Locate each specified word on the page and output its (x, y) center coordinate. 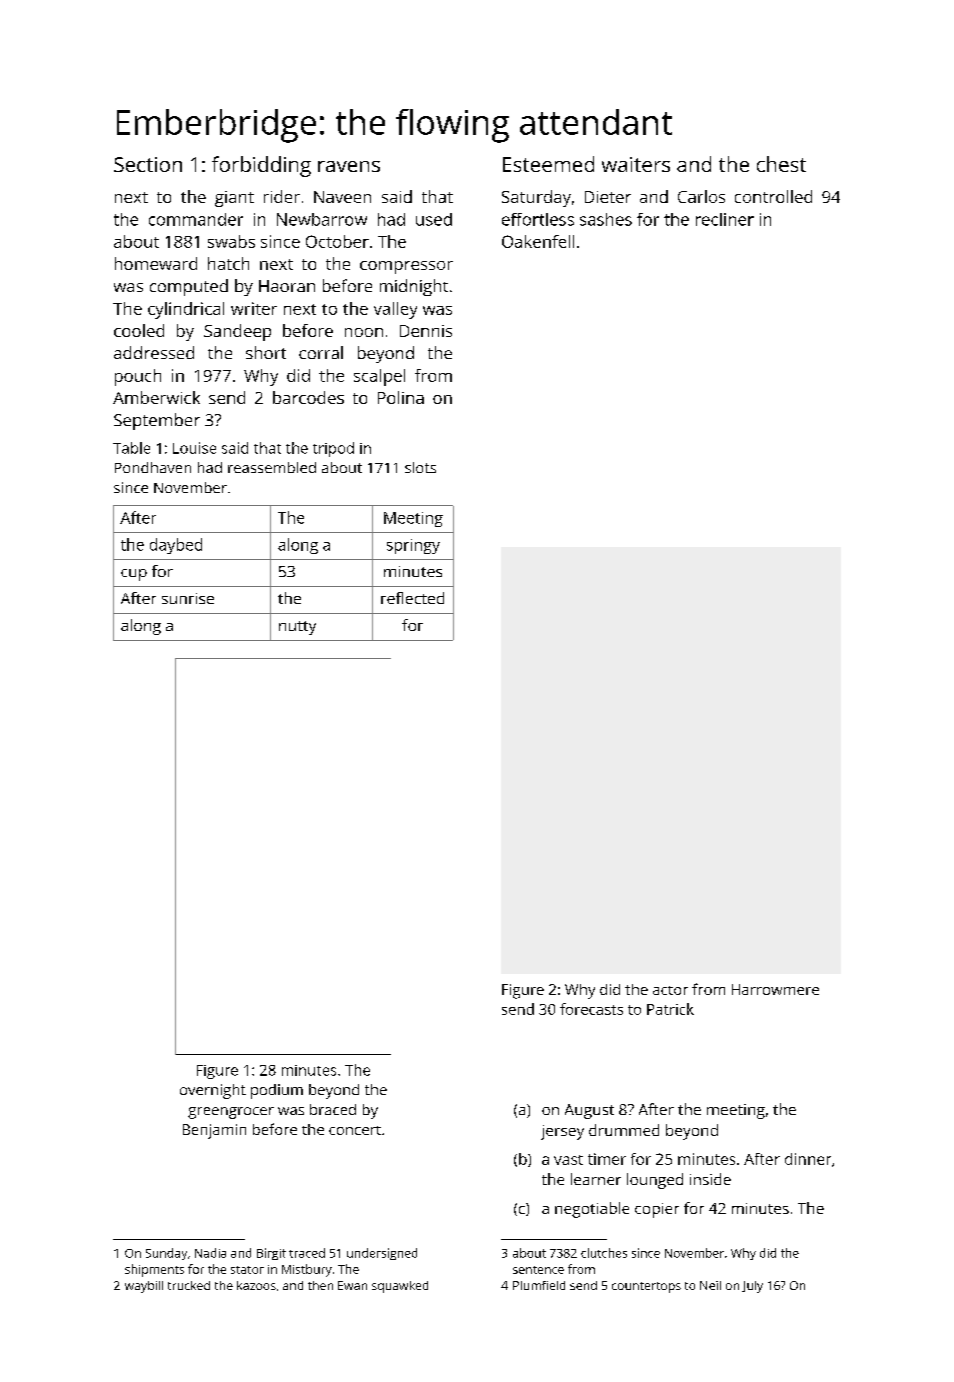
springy (413, 546)
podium (277, 1091)
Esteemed (548, 164)
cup (134, 575)
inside (710, 1179)
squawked (400, 1287)
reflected (412, 598)
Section (148, 164)
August (589, 1111)
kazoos (256, 1285)
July (752, 1287)
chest (781, 164)
